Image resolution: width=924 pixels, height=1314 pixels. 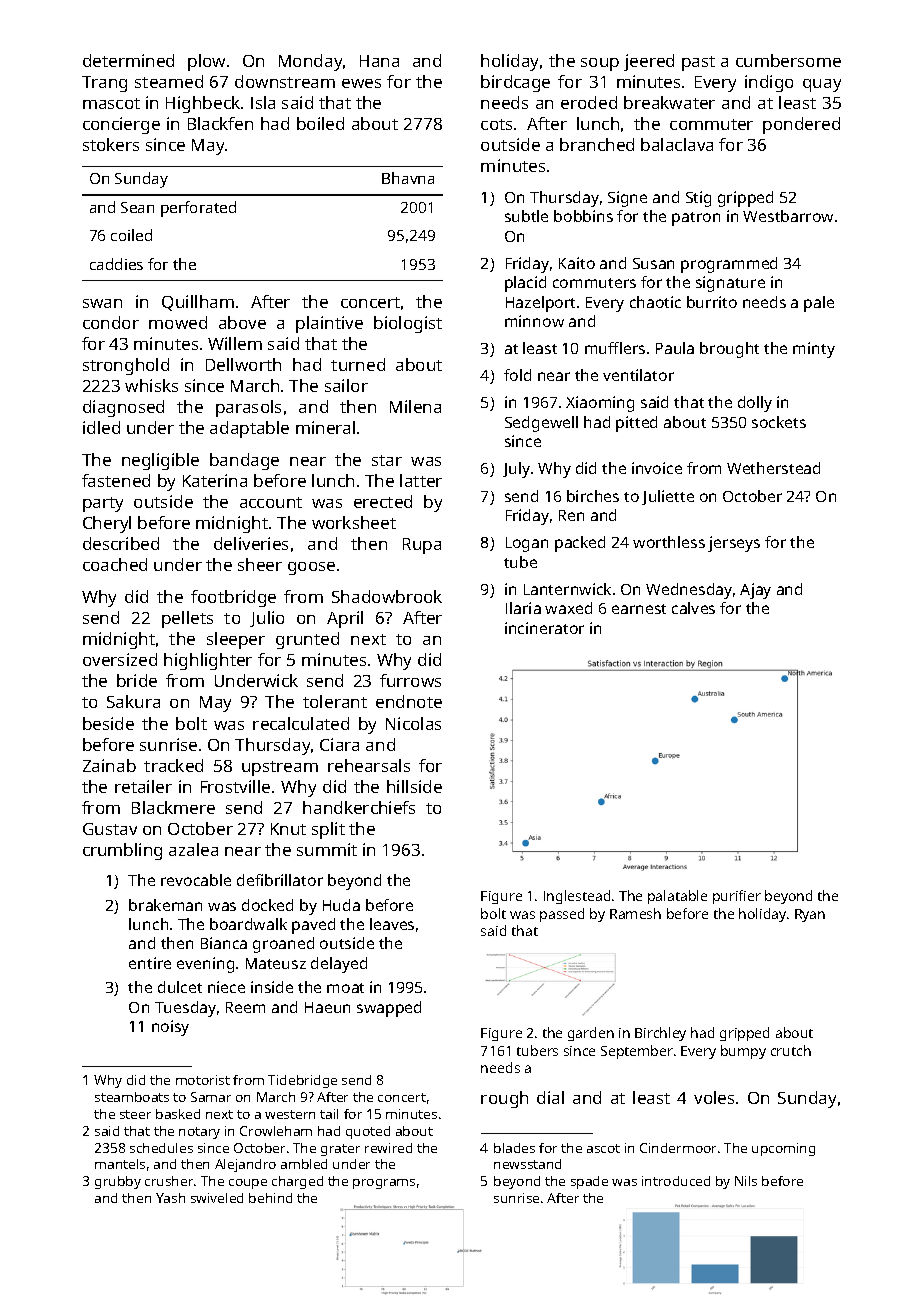 I want to click on coiled, so click(x=131, y=235).
